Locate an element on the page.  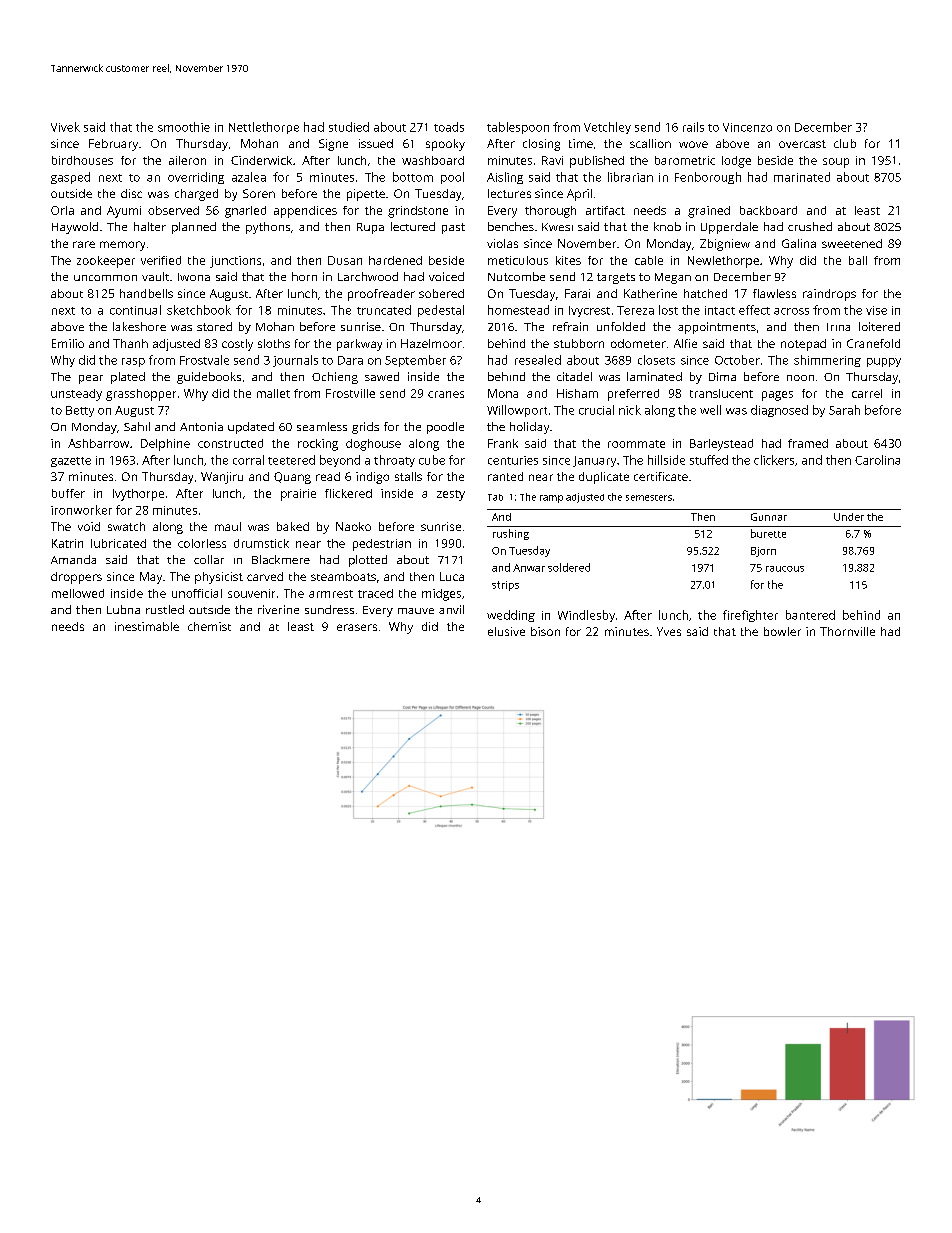
rails is located at coordinates (693, 127).
